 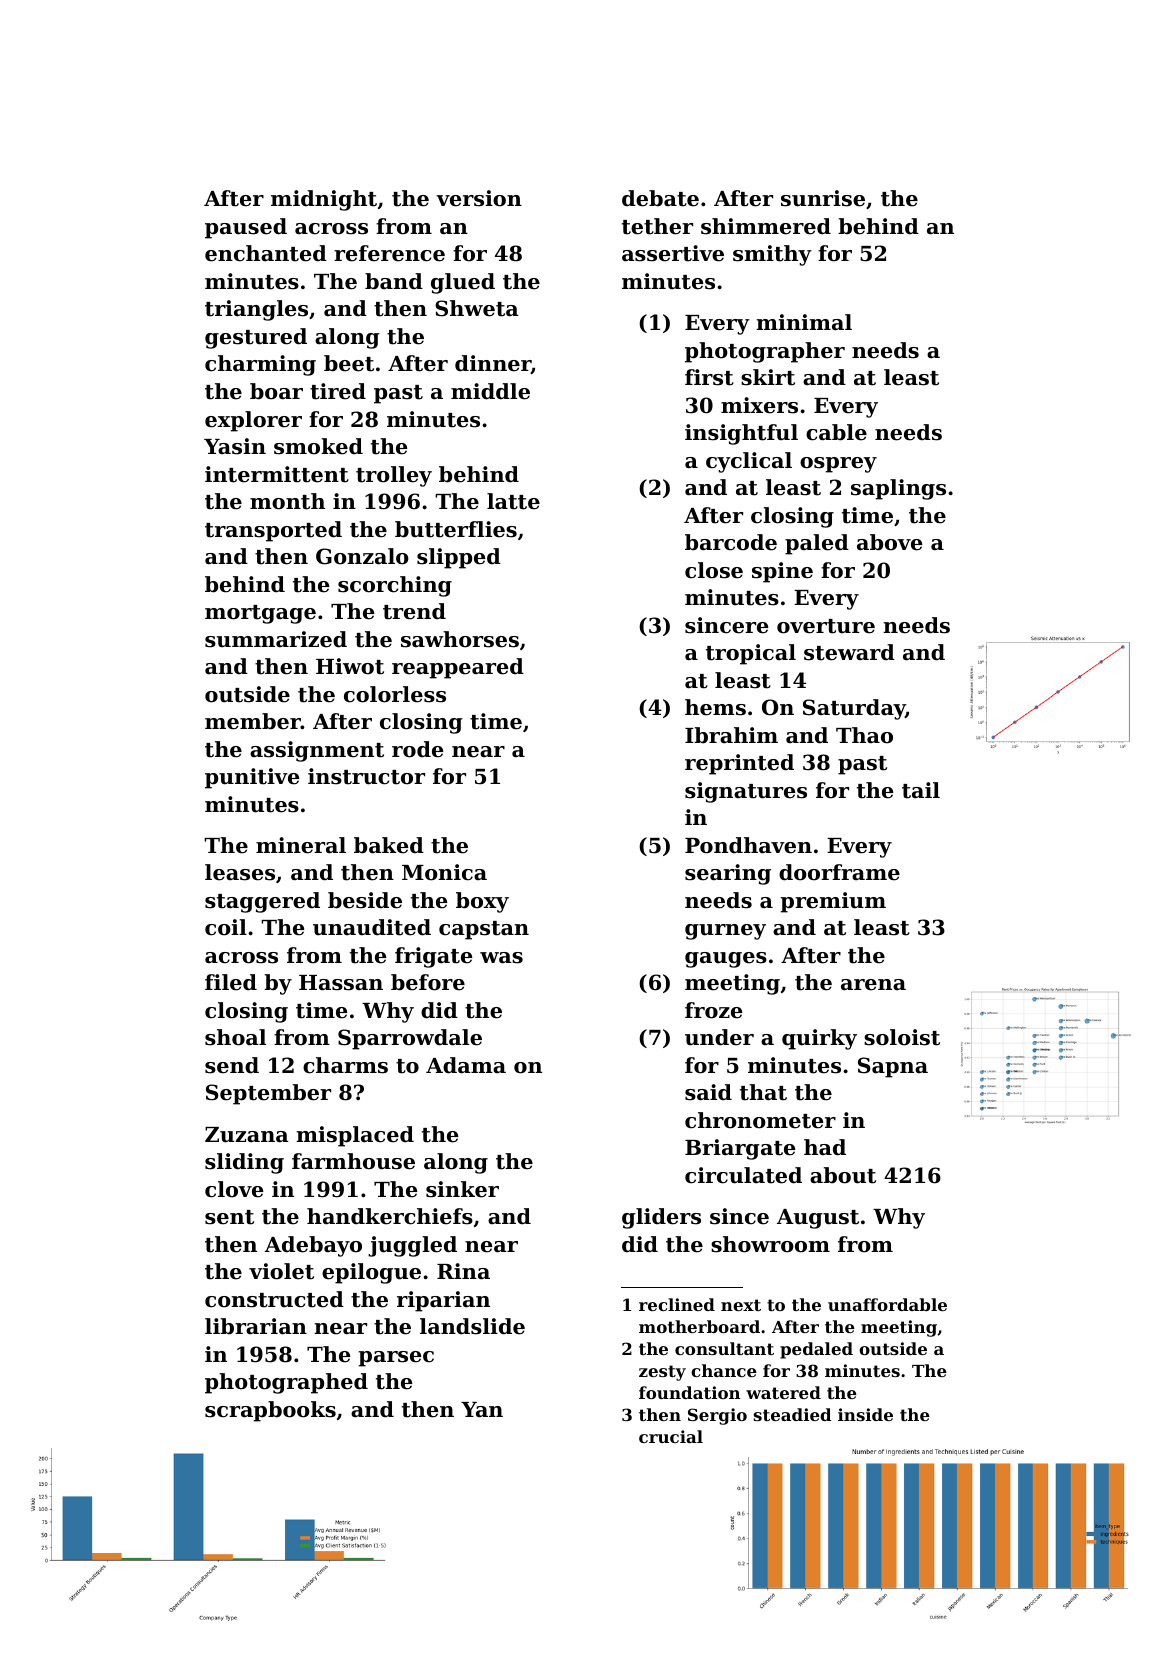 I want to click on sunrise, so click(x=823, y=198).
